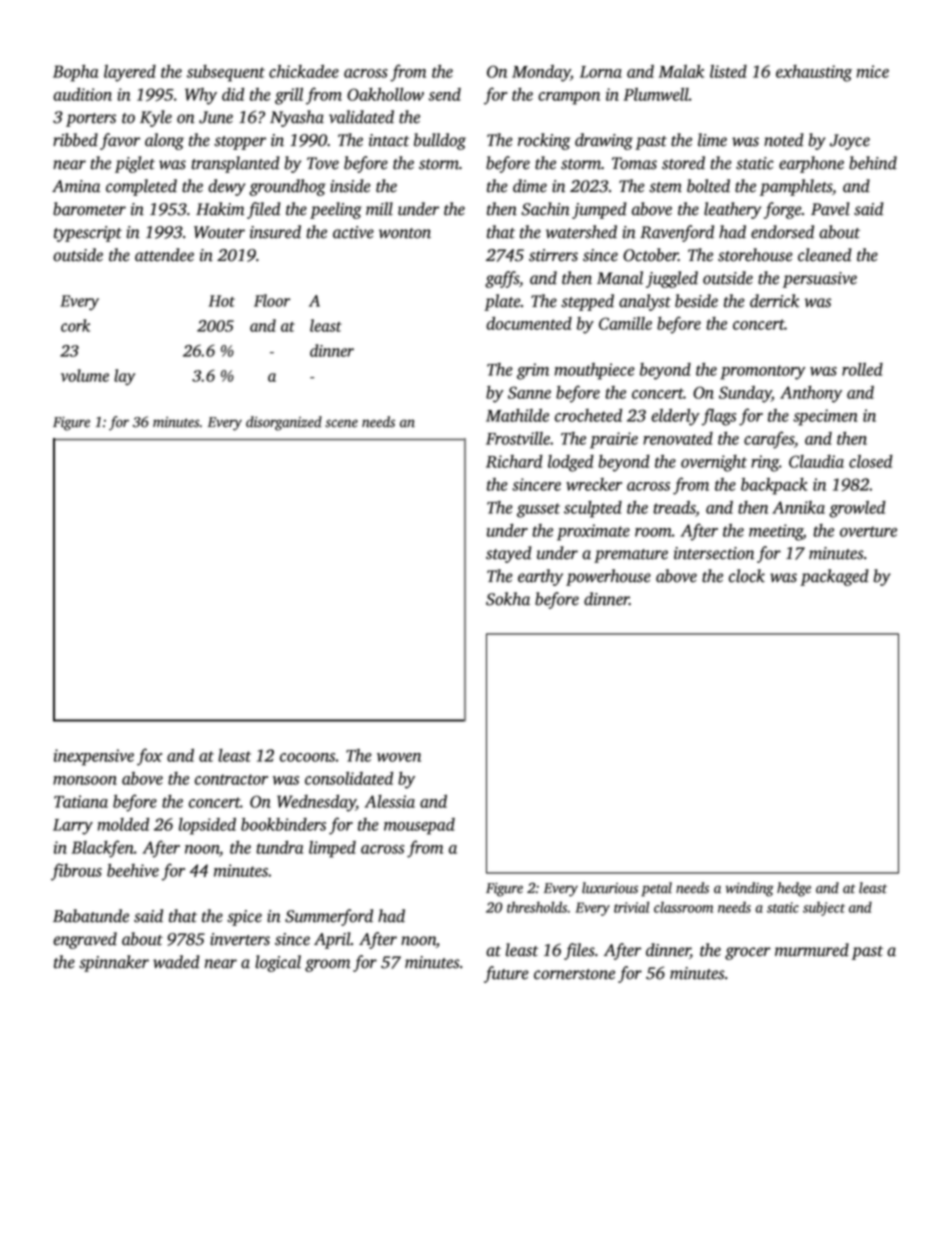  What do you see at coordinates (506, 974) in the page?
I see `future` at bounding box center [506, 974].
